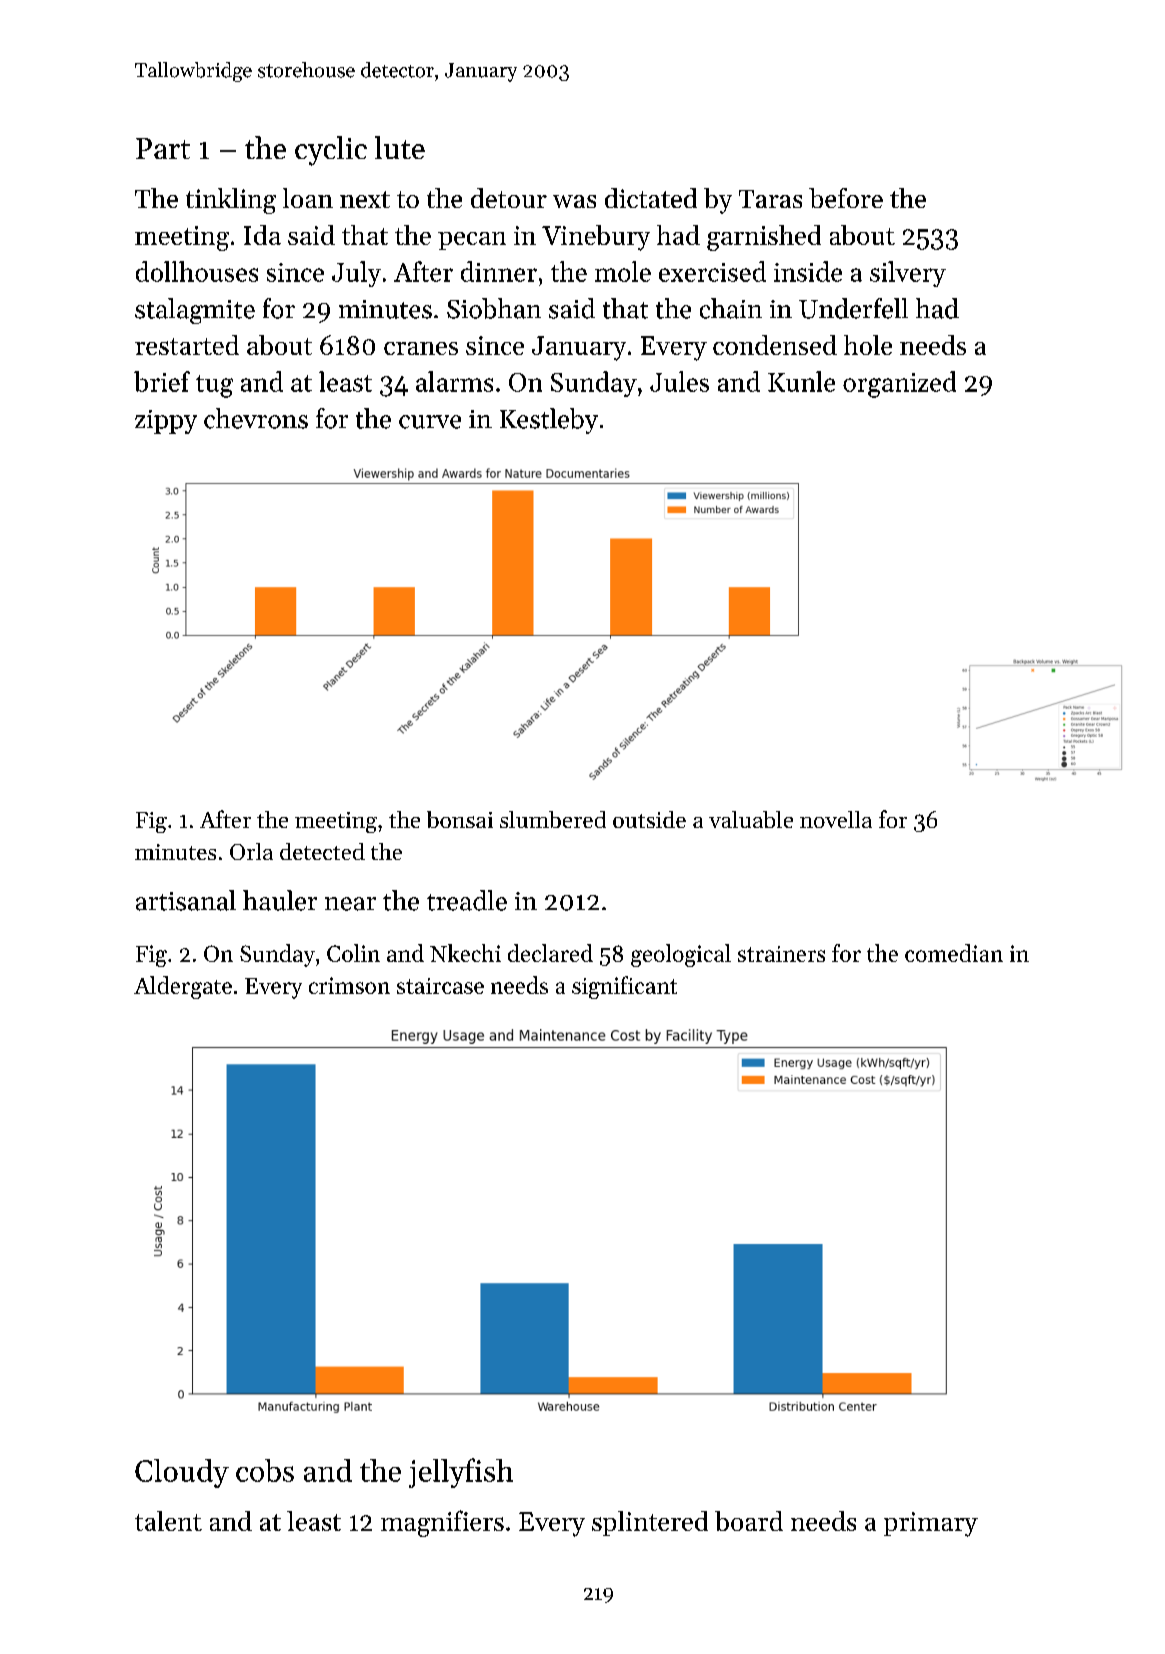 The width and height of the screenshot is (1165, 1654). I want to click on artisanal, so click(186, 900).
